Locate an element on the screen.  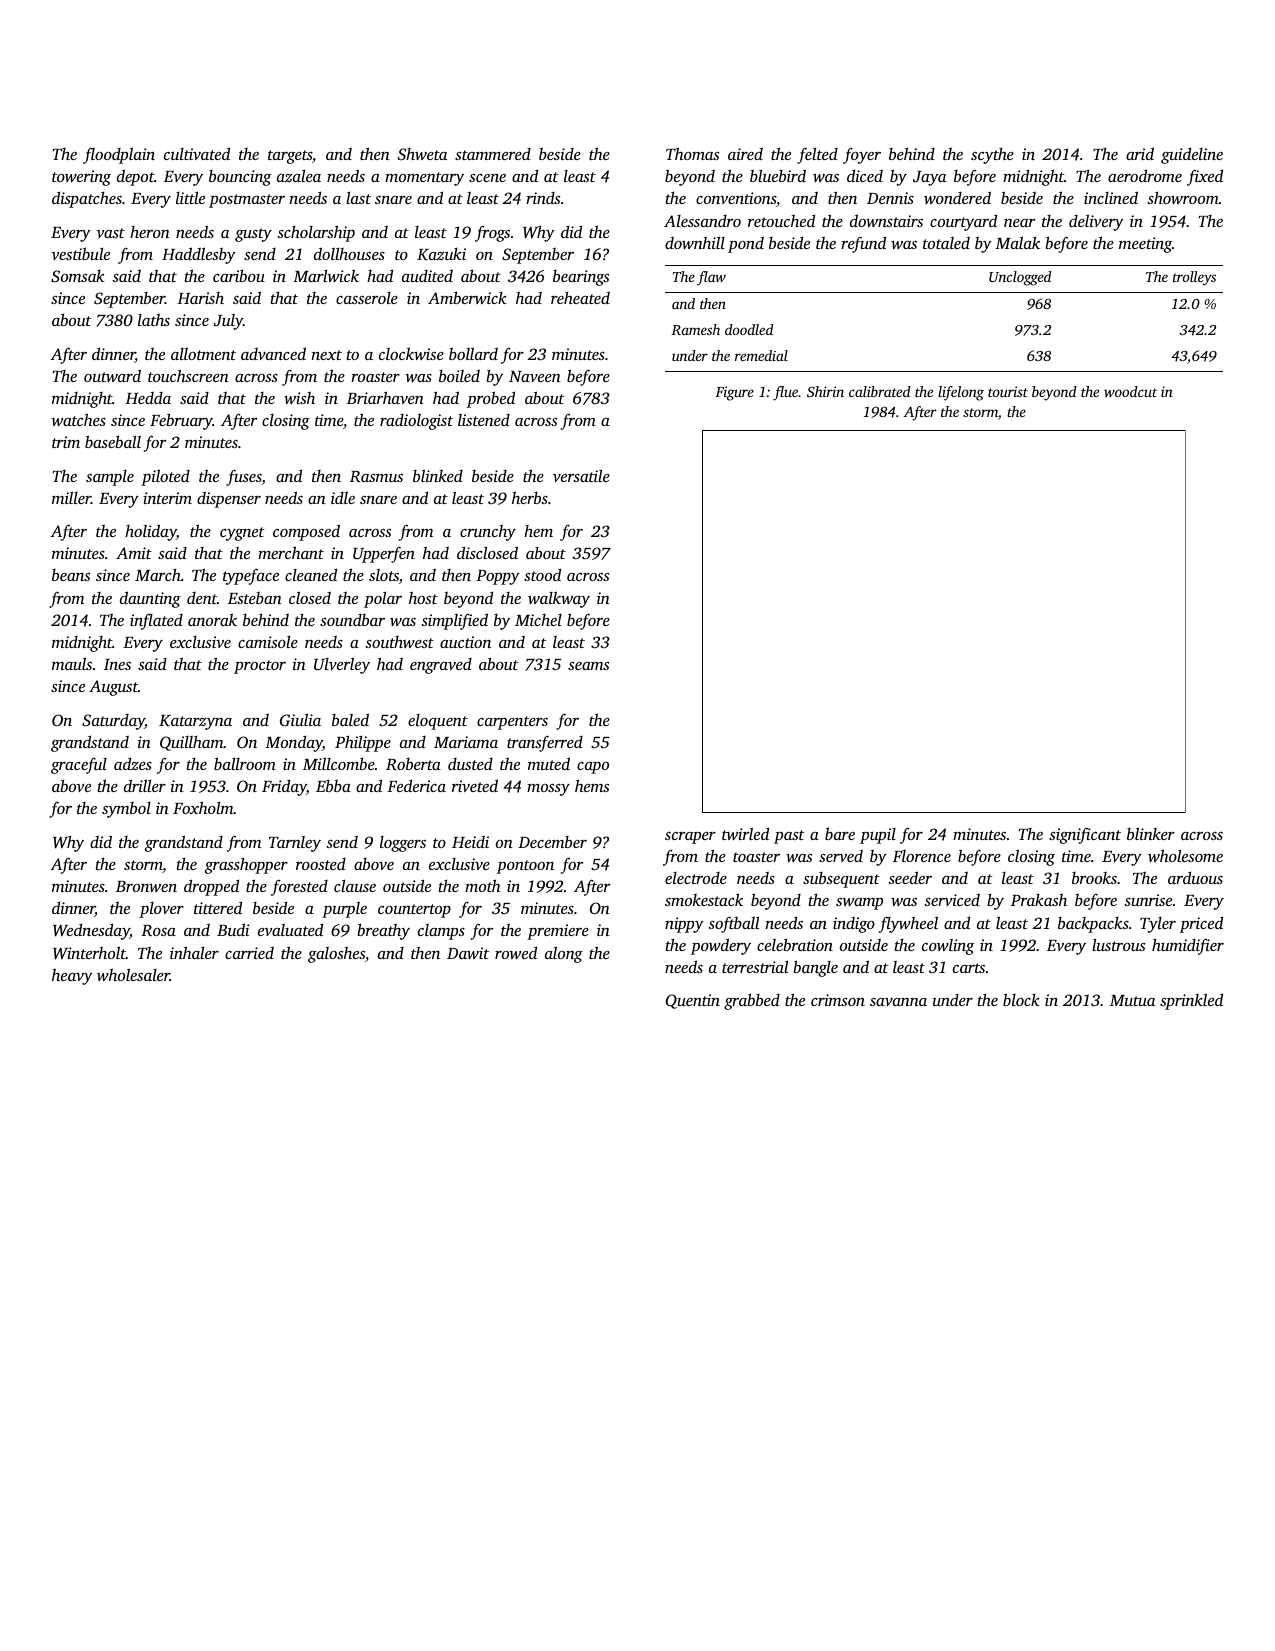
walkway is located at coordinates (559, 599).
